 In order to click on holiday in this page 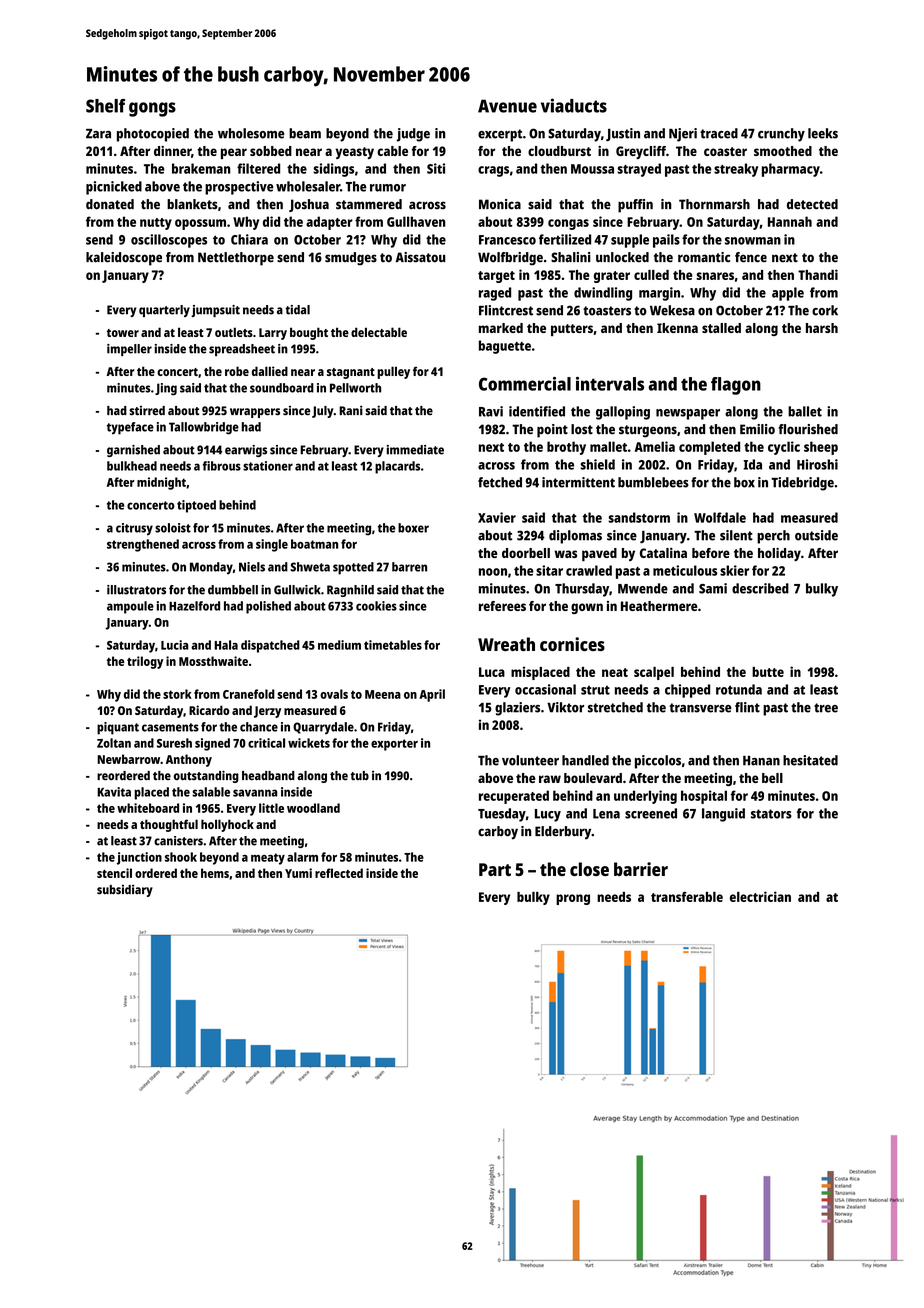, I will do `click(779, 554)`.
